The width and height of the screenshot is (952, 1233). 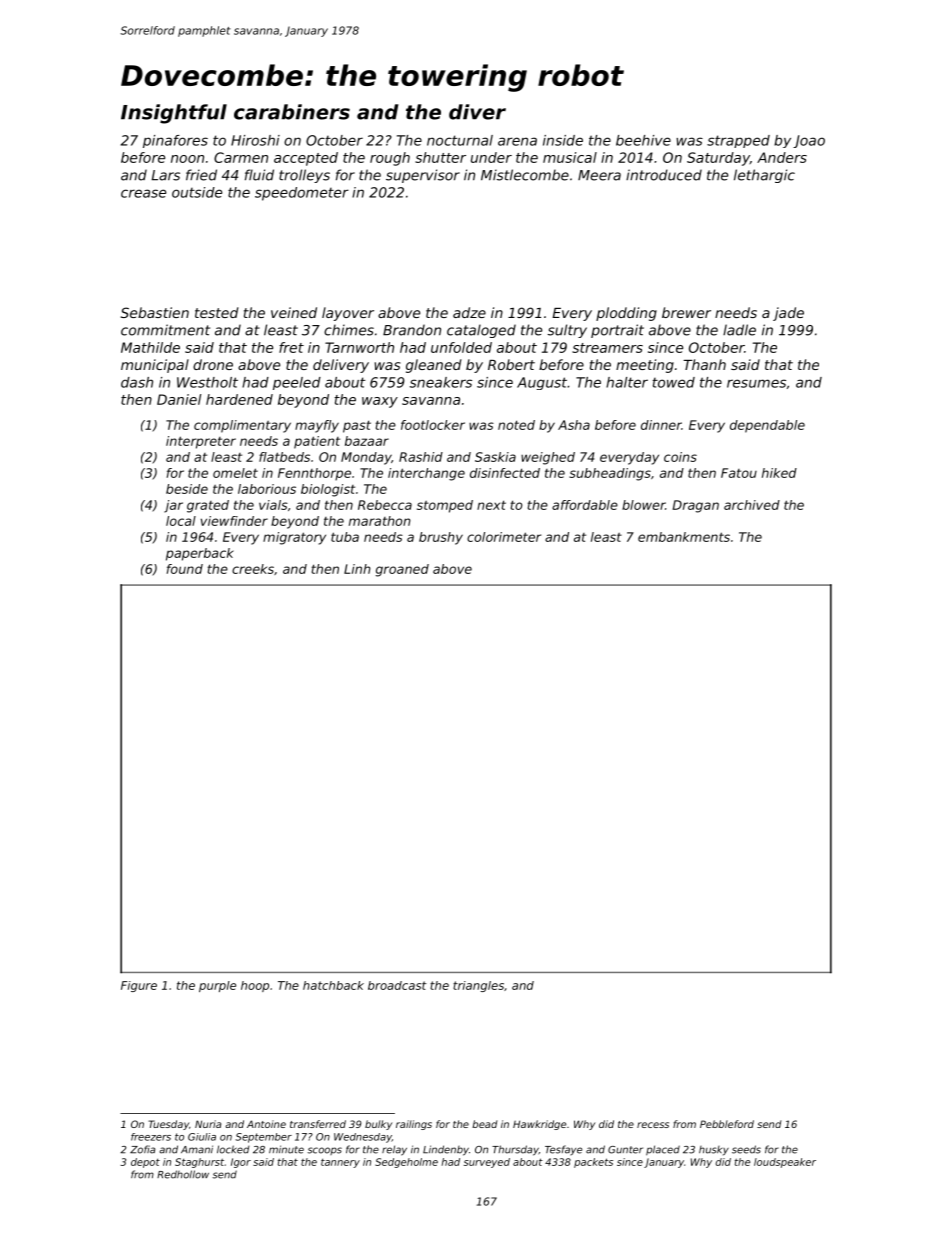 I want to click on disinfected, so click(x=505, y=473).
